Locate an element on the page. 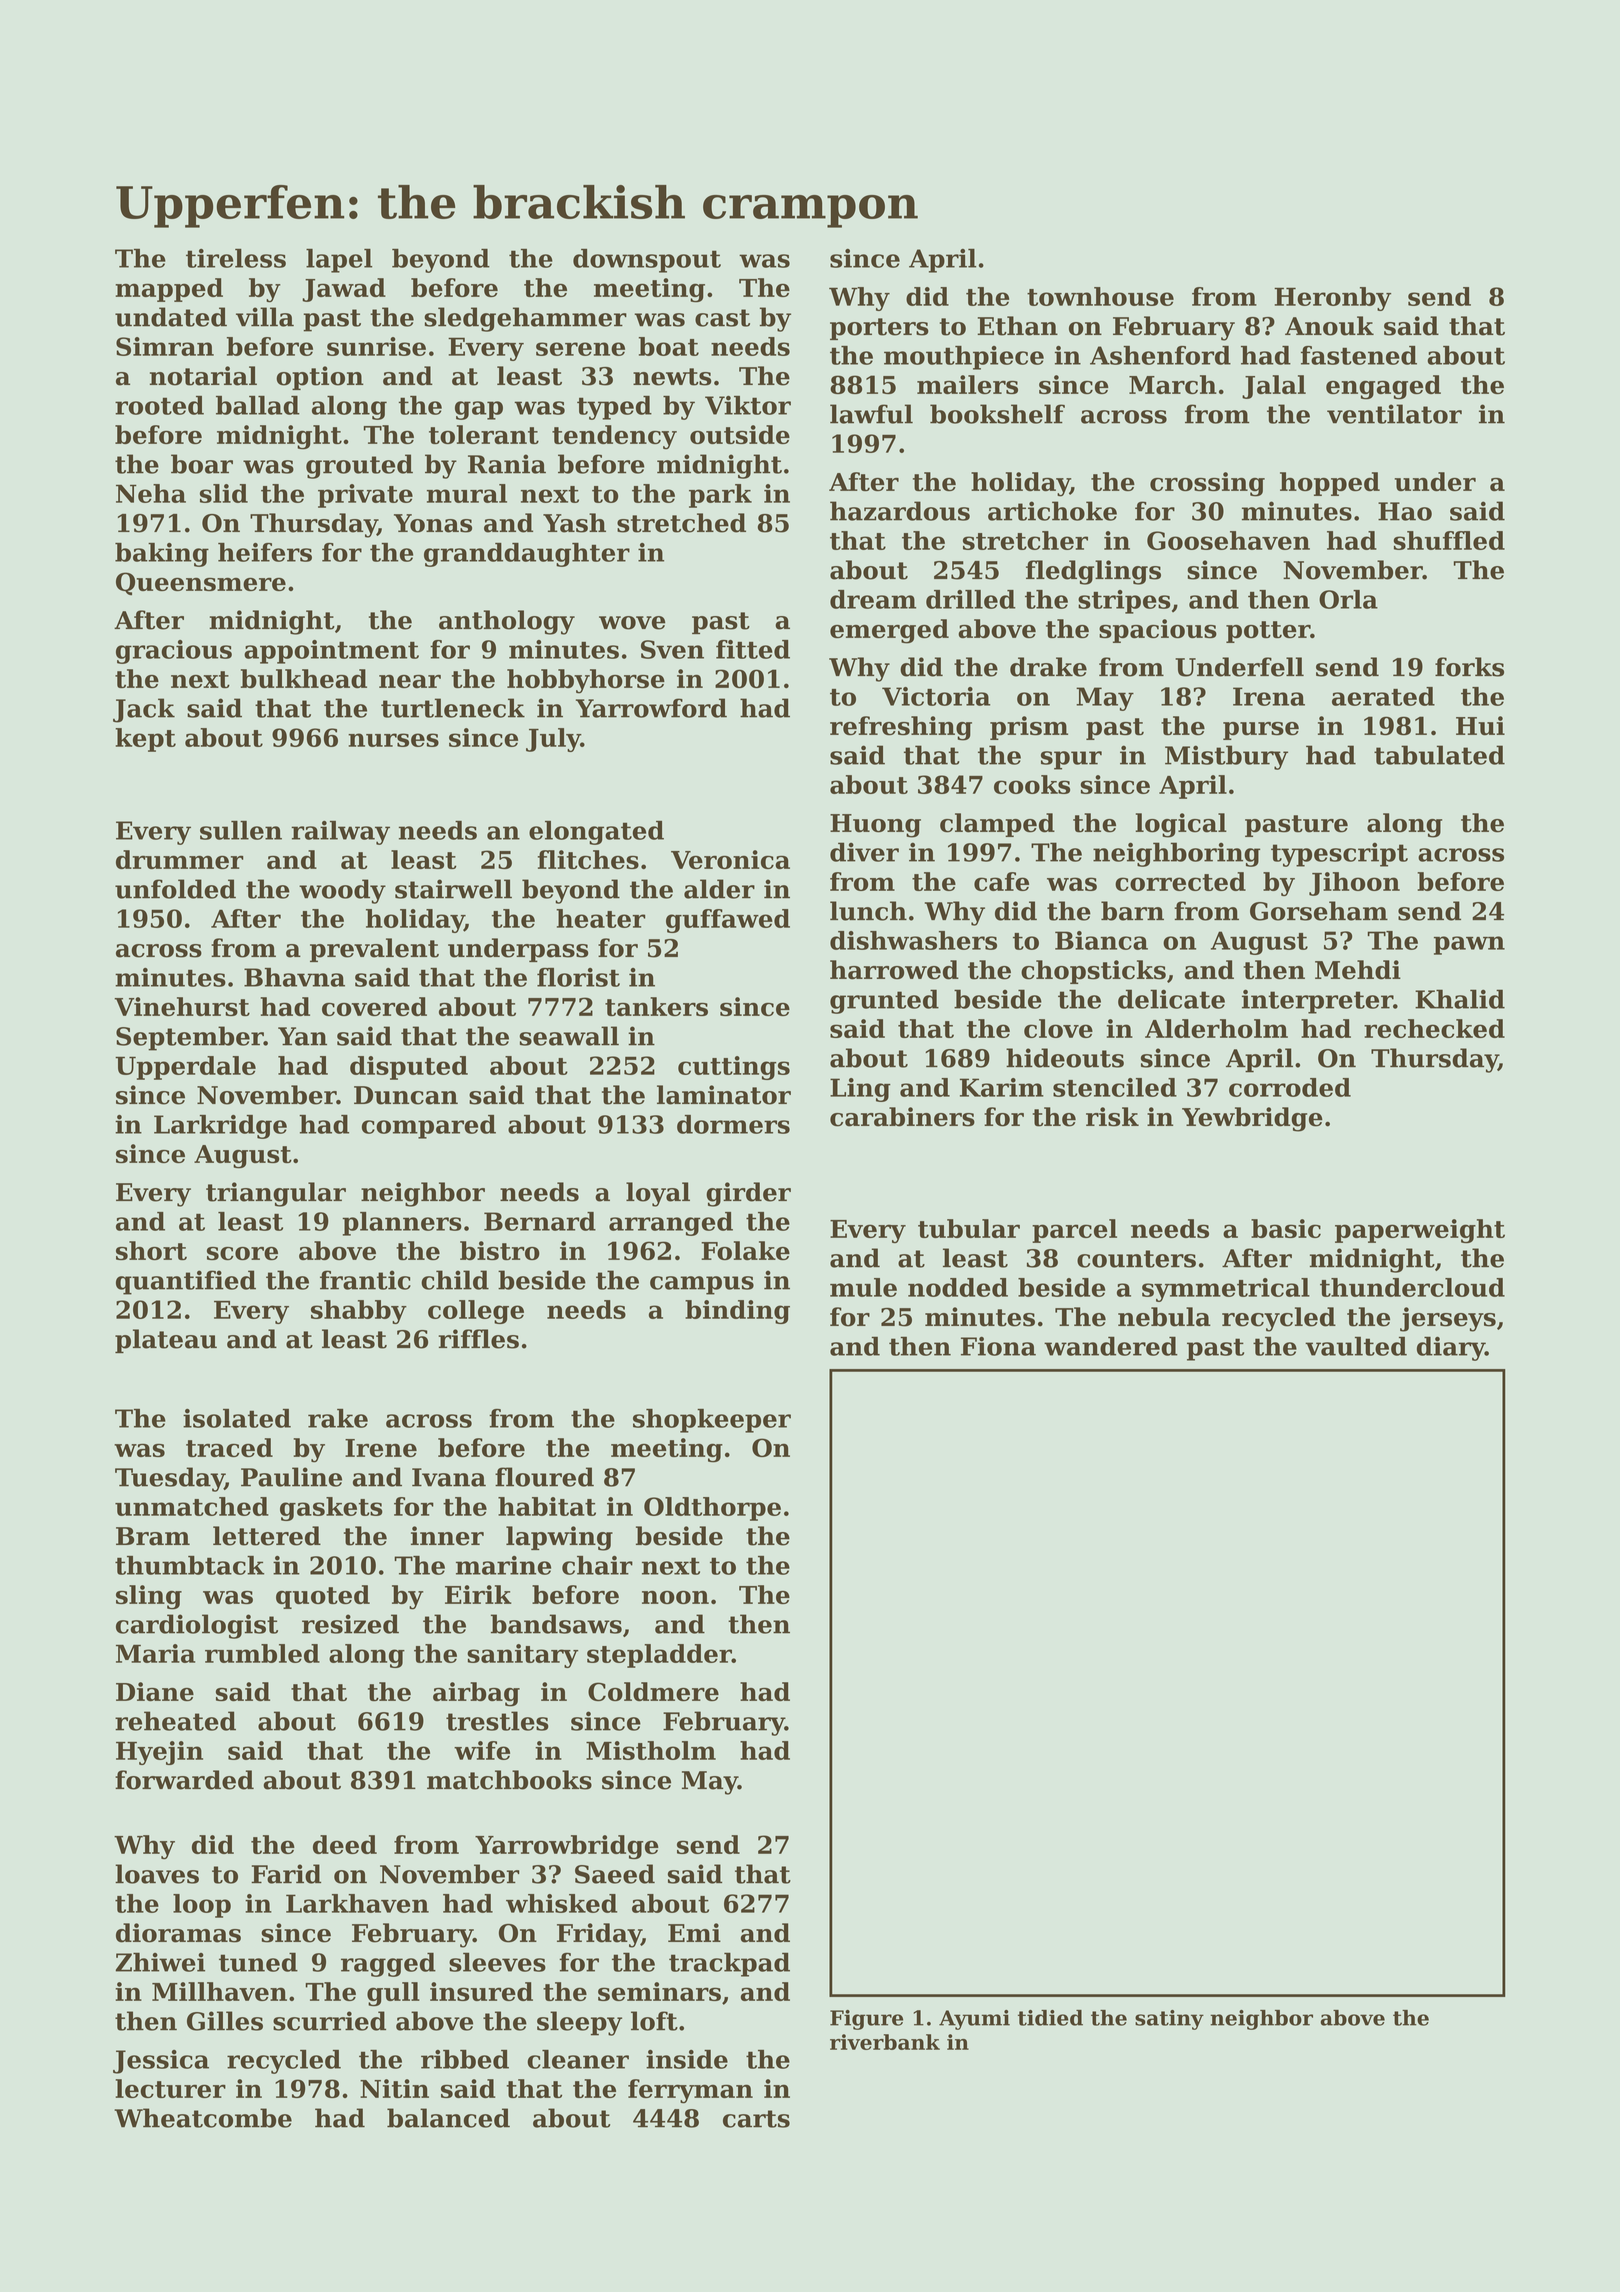  Upperdale is located at coordinates (185, 1068).
